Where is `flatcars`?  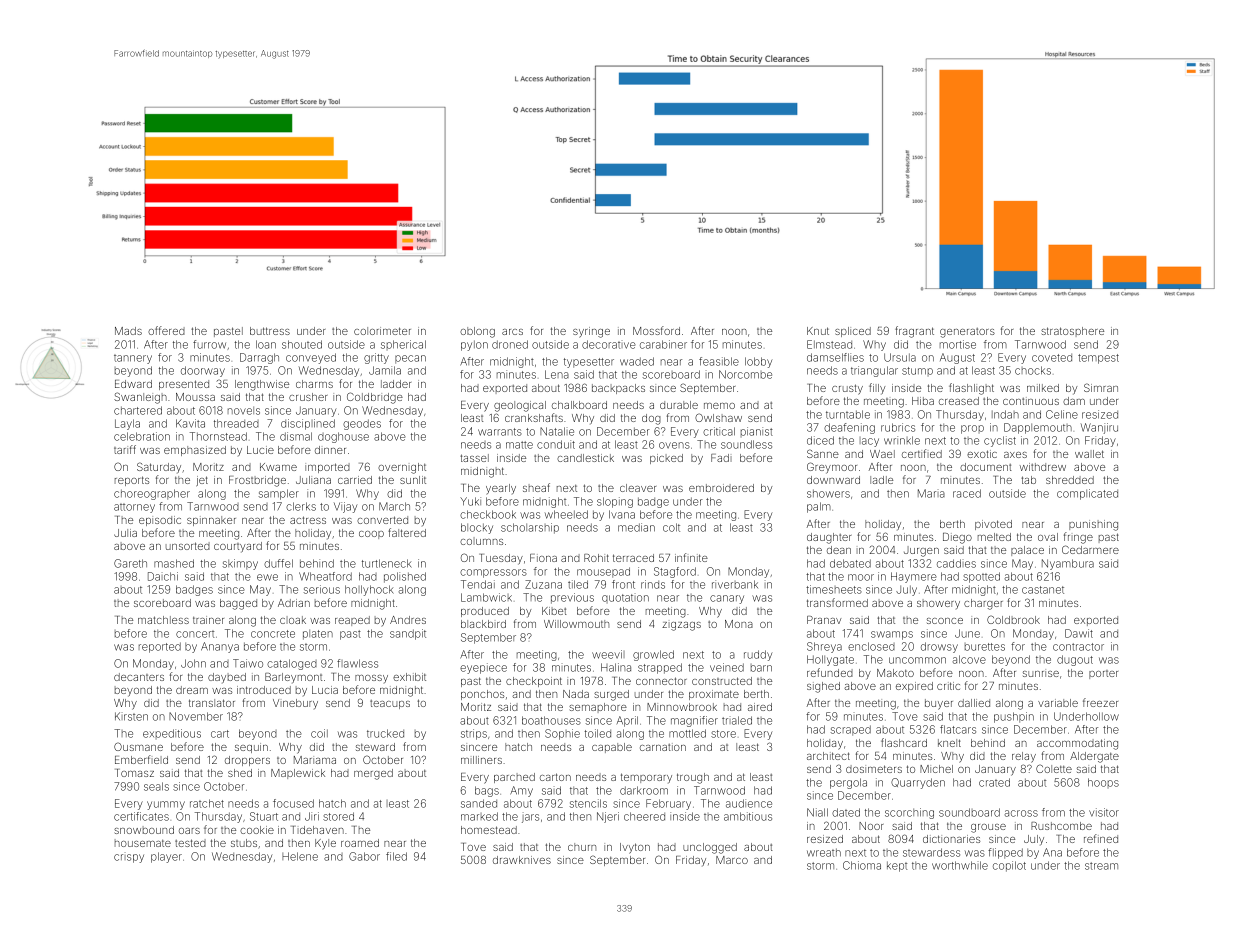 flatcars is located at coordinates (958, 729).
